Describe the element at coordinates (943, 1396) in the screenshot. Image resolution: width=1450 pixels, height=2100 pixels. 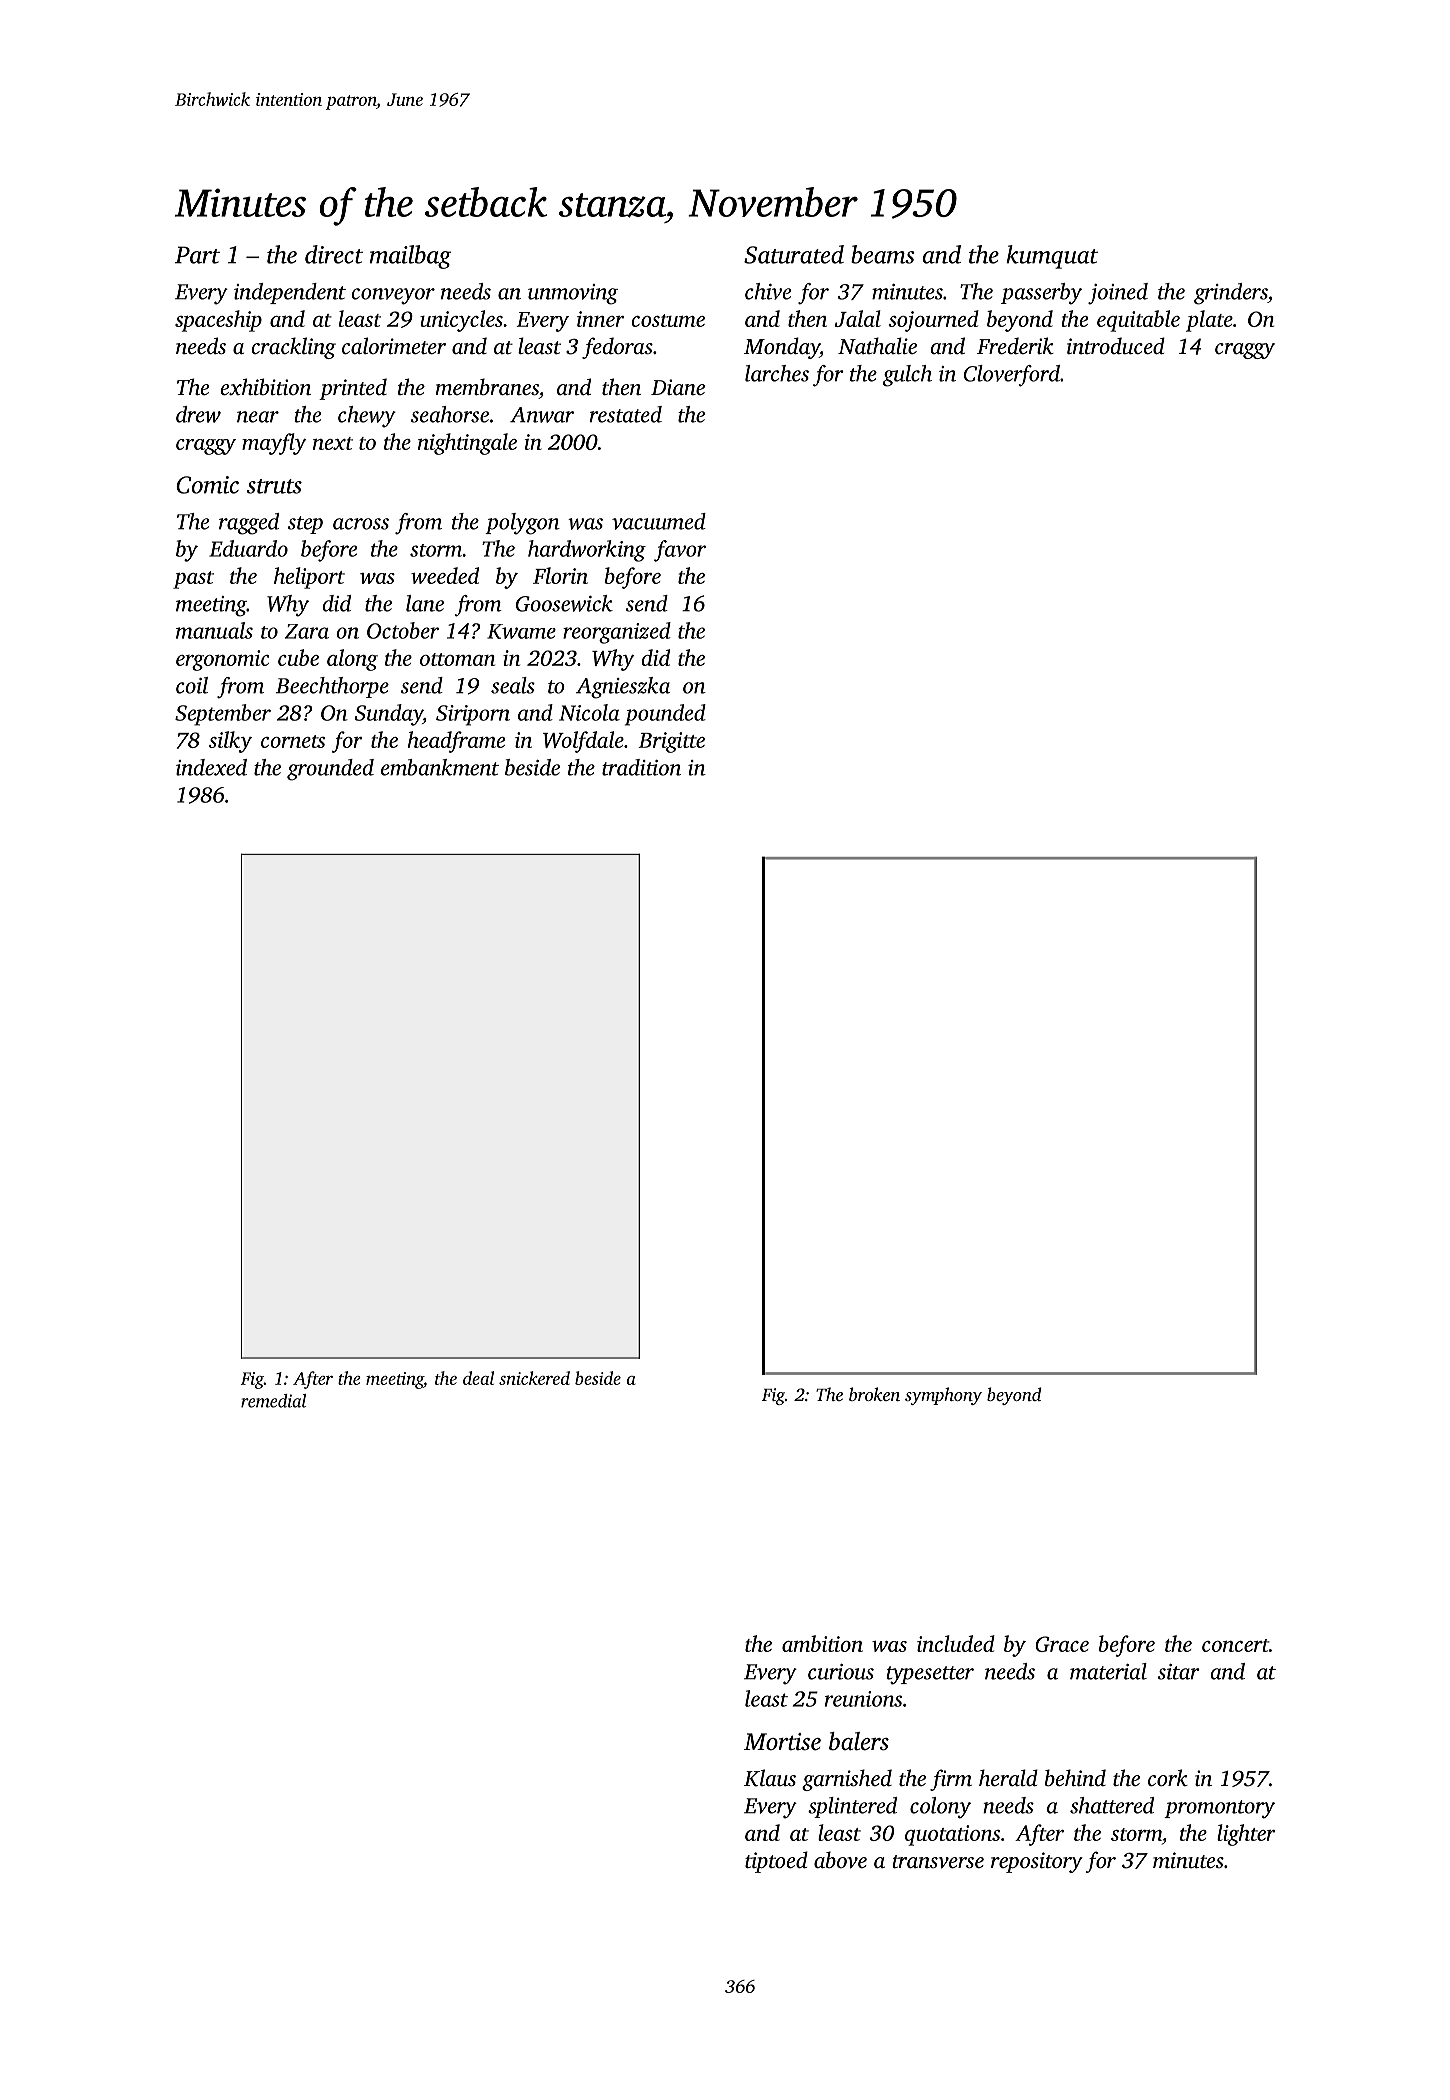
I see `symphony` at that location.
